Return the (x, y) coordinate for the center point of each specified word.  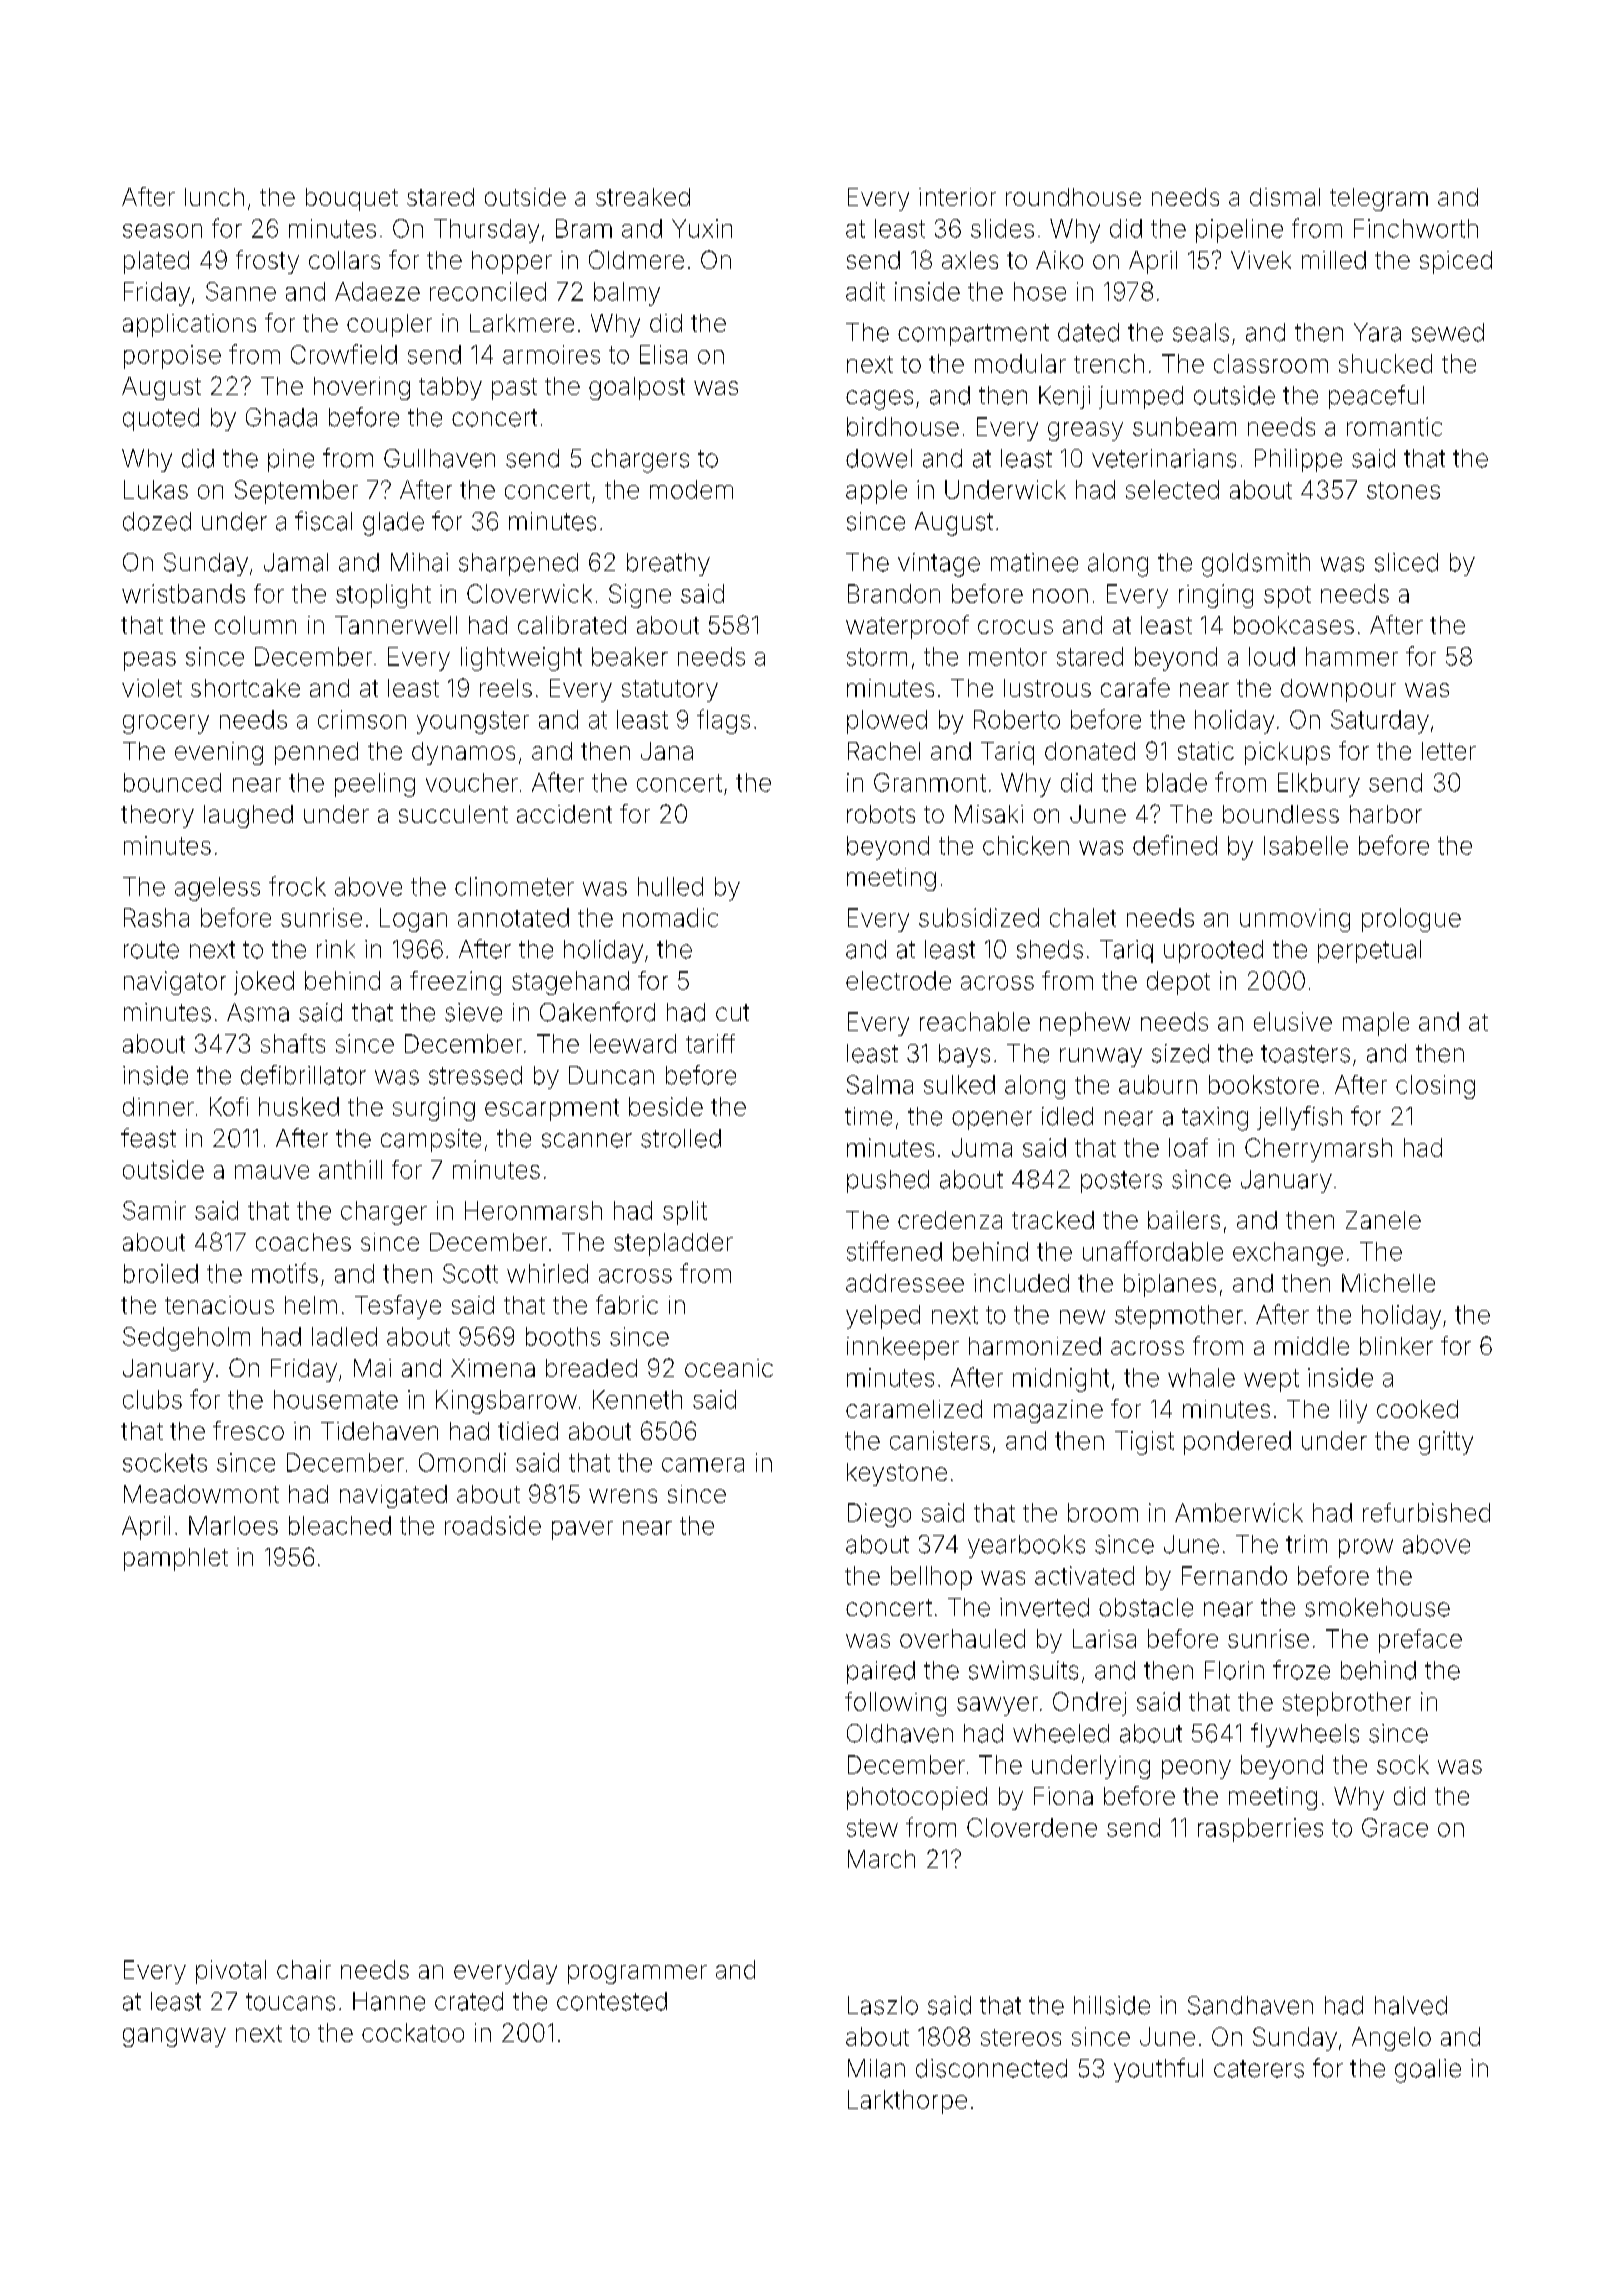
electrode (898, 980)
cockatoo (413, 2032)
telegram (1379, 199)
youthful (1158, 2070)
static (1206, 751)
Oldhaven (900, 1733)
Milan (876, 2068)
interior (957, 197)
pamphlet (176, 1559)
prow (1366, 1548)
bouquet (352, 199)
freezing (455, 983)
